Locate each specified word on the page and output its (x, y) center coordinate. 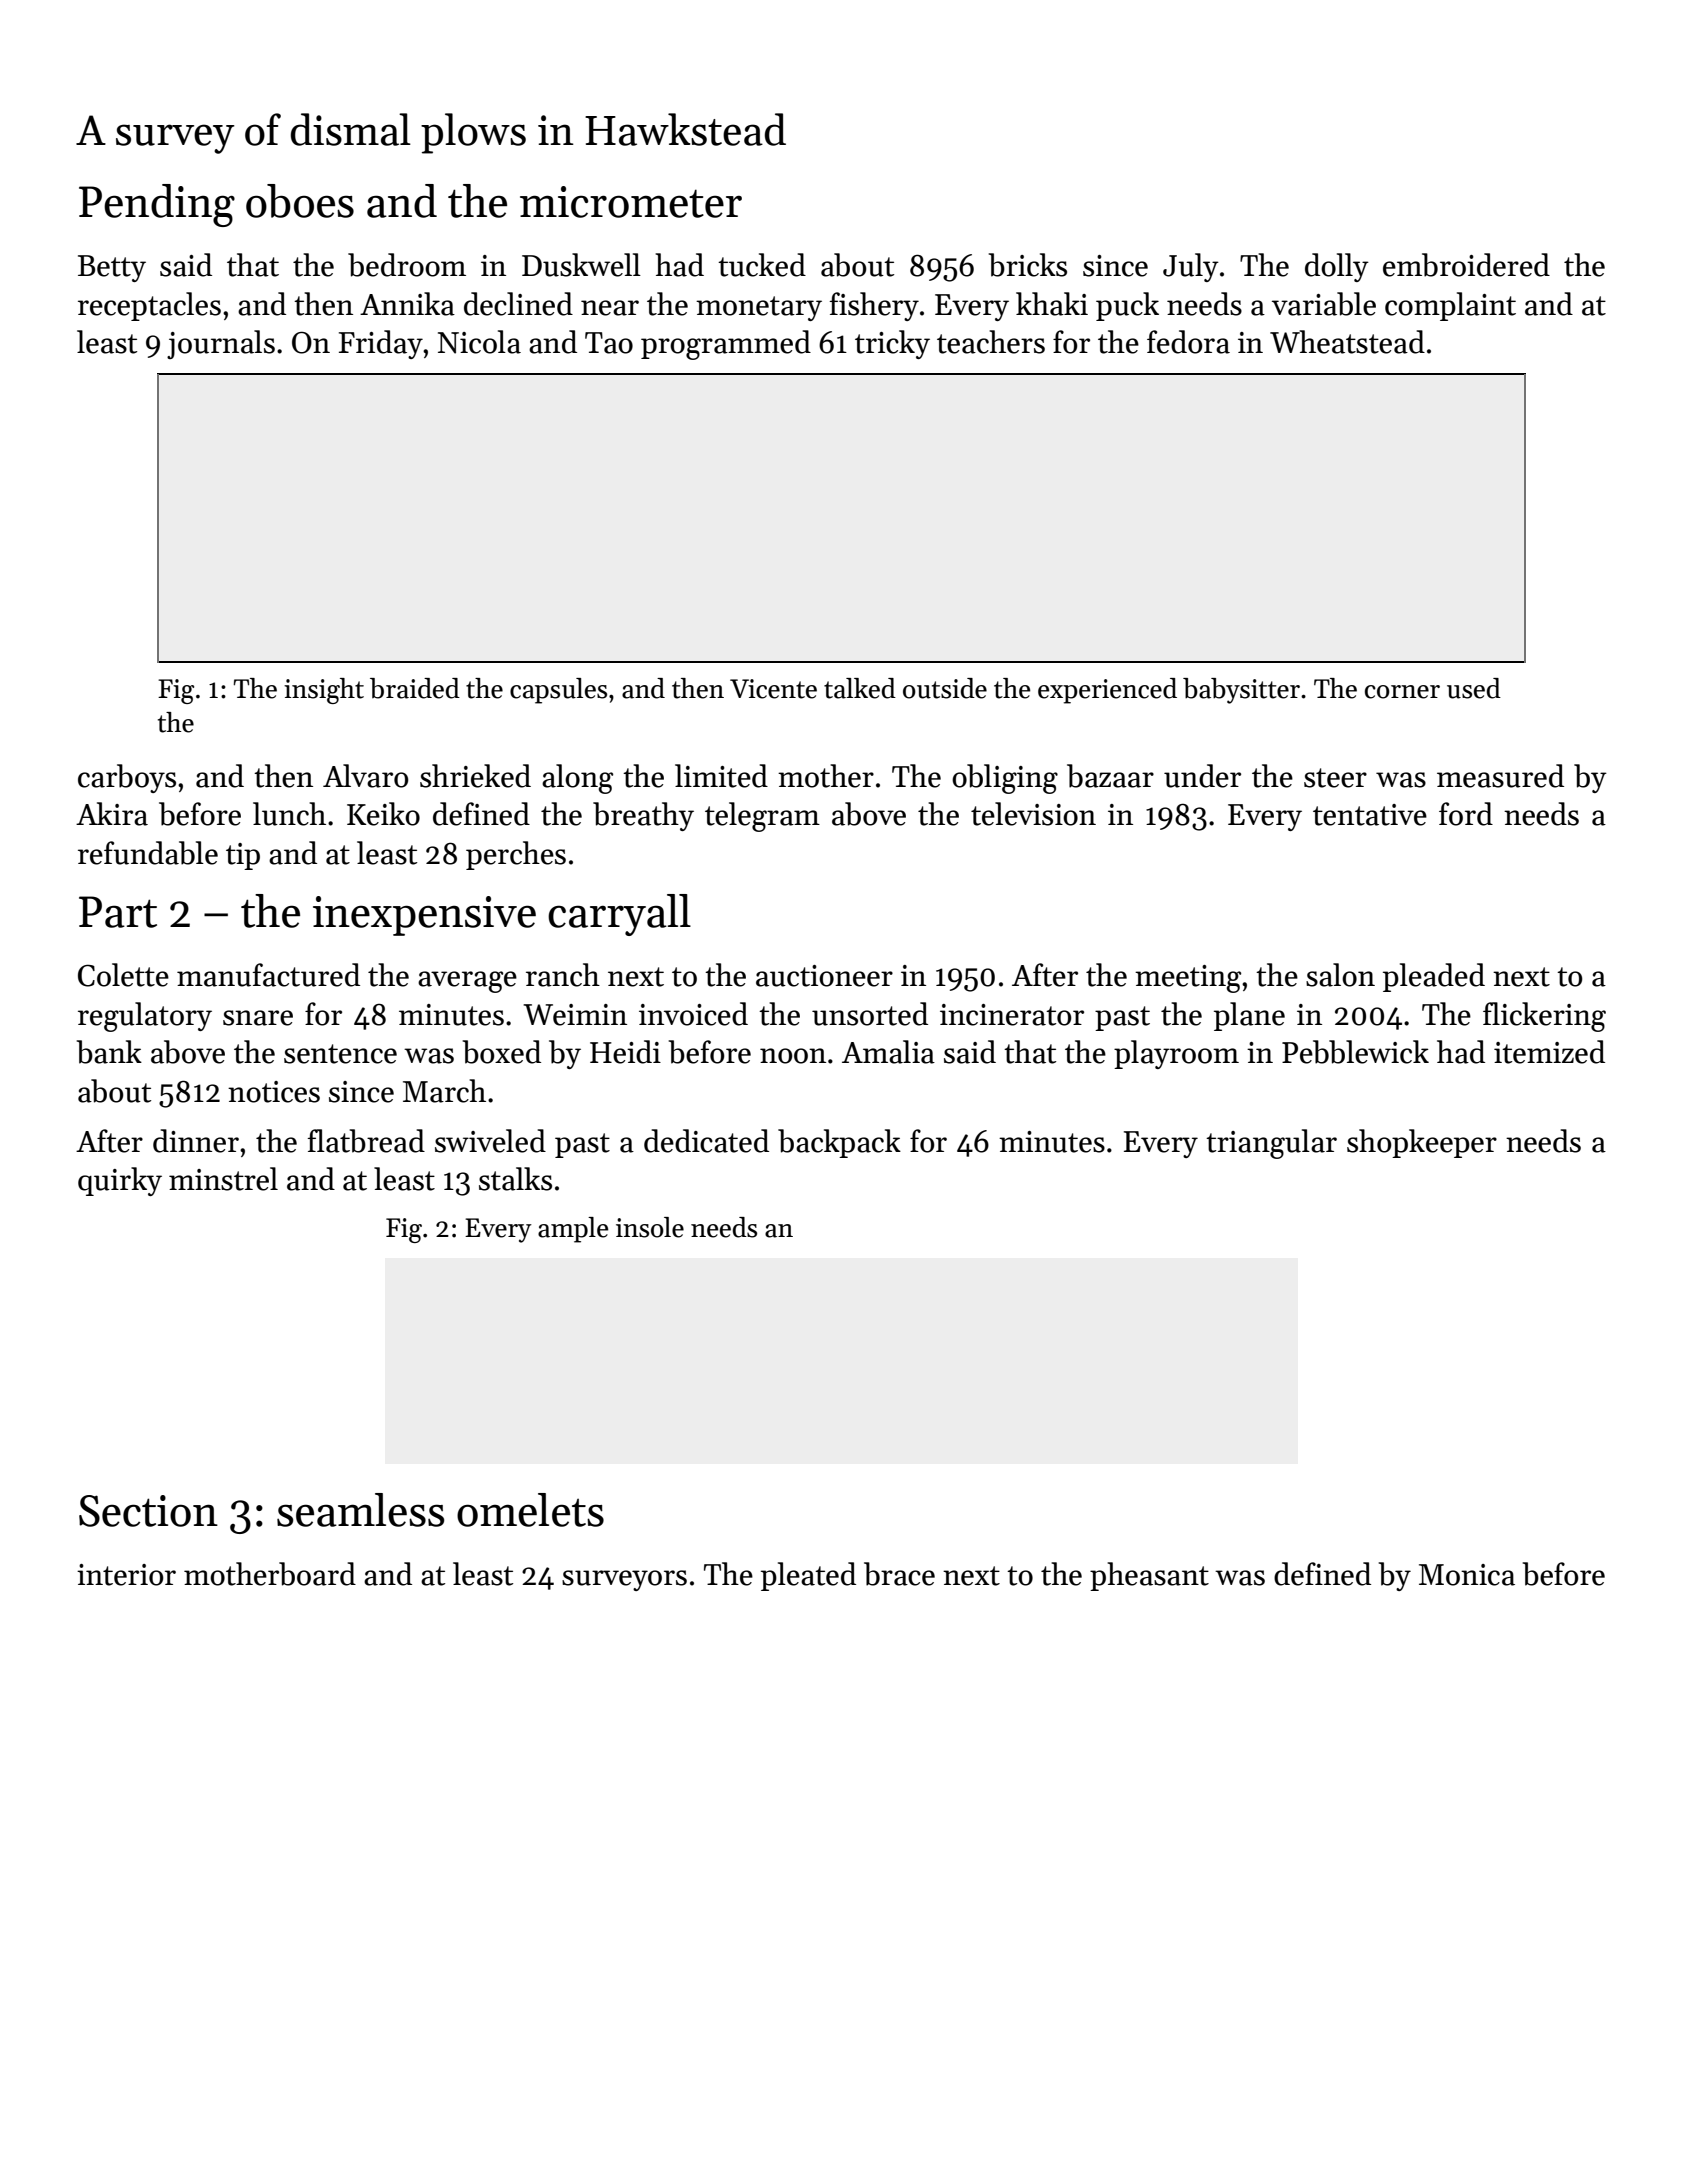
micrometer (631, 202)
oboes (300, 201)
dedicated (706, 1141)
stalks (515, 1179)
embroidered (1466, 265)
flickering (1544, 1017)
